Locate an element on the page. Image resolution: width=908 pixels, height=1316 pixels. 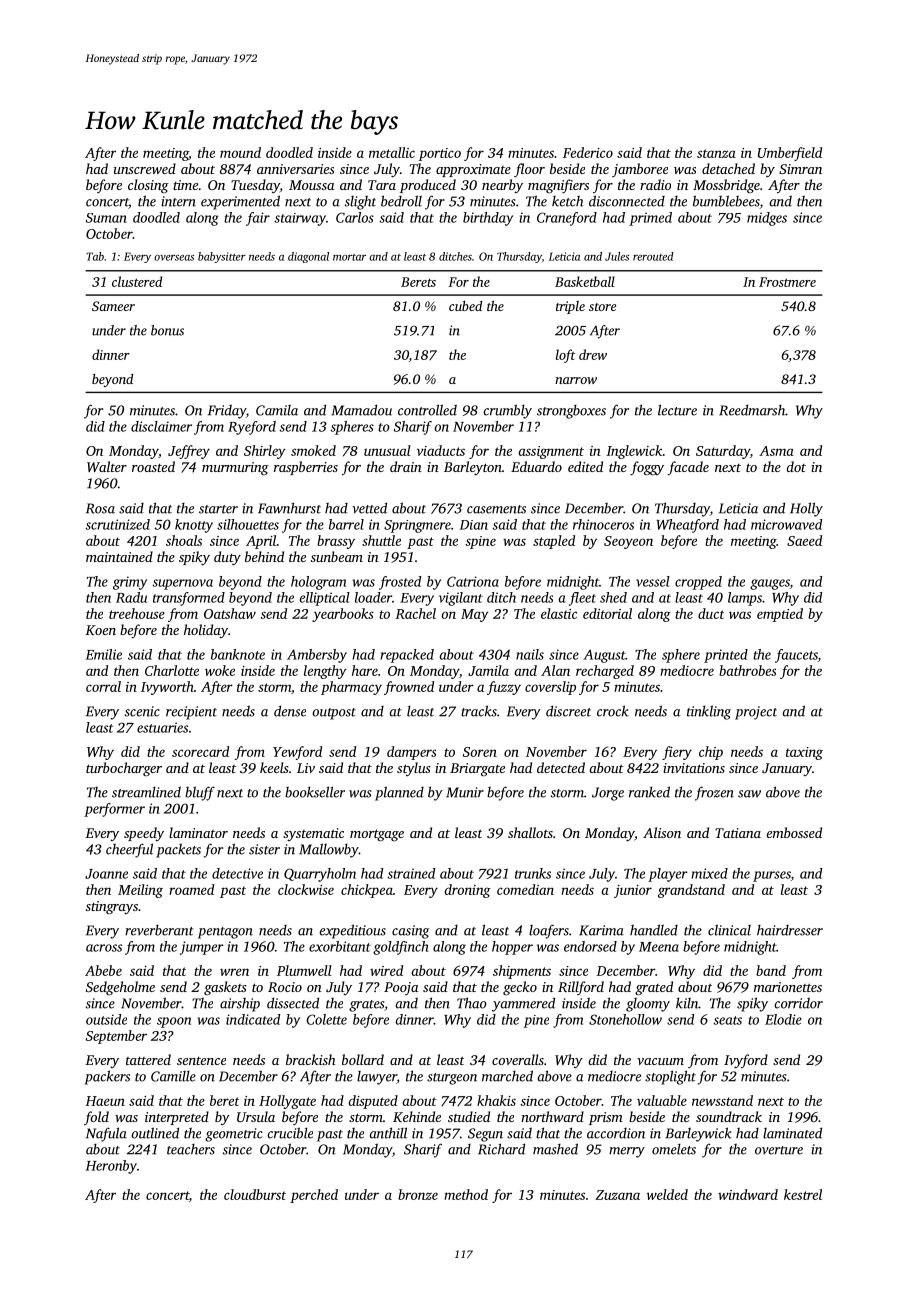
Thao is located at coordinates (472, 1003).
